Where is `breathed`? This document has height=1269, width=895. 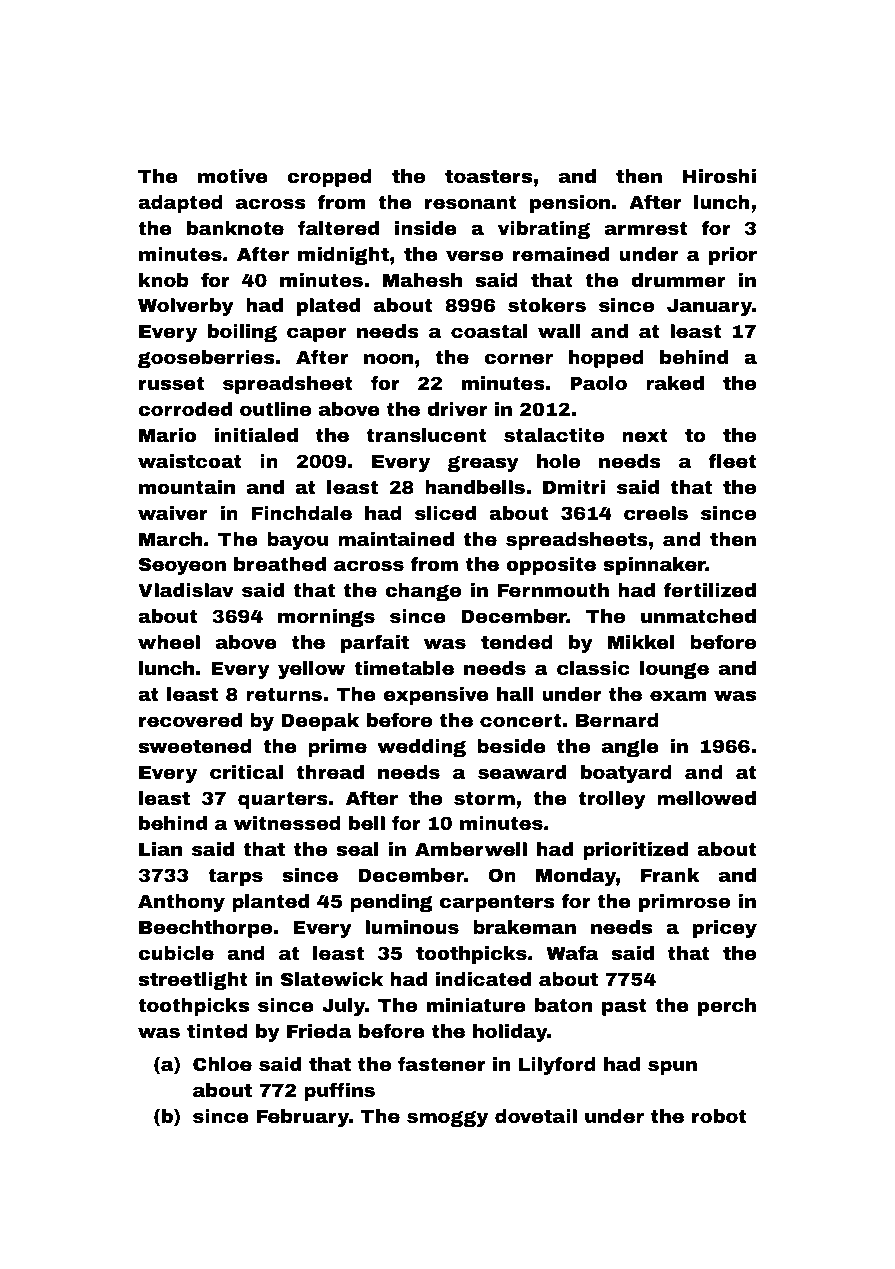 breathed is located at coordinates (280, 564).
